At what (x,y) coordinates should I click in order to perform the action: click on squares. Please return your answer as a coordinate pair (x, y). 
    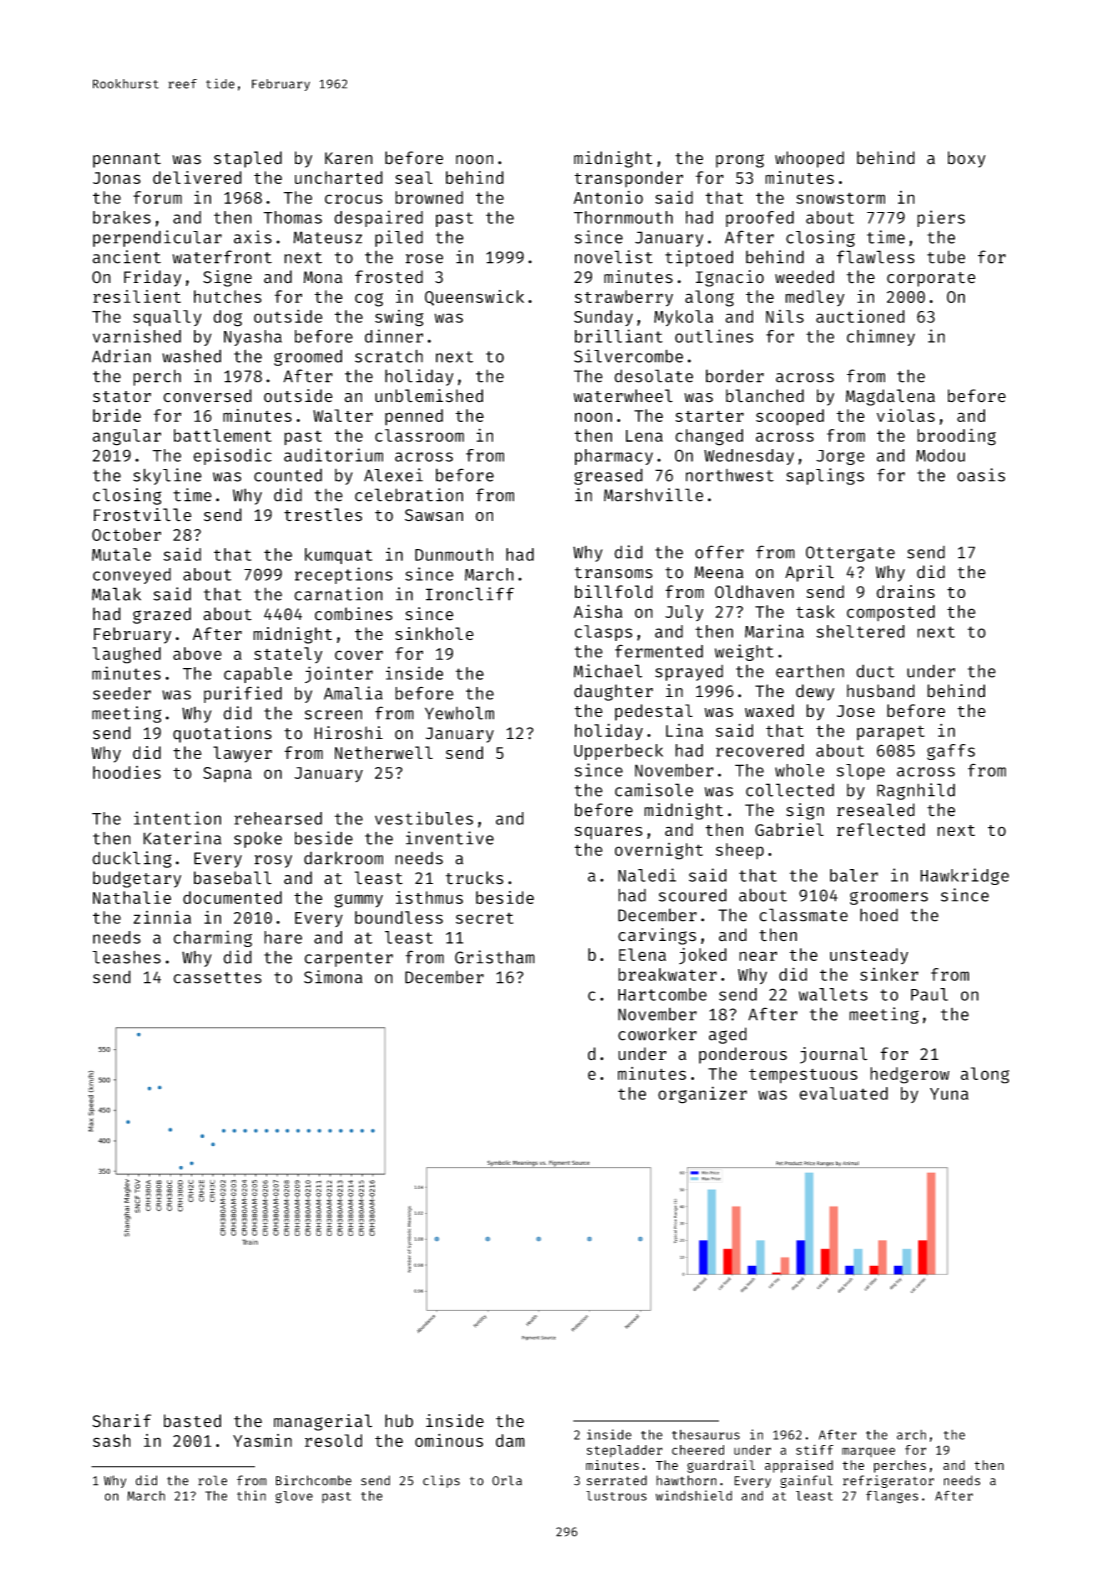
    Looking at the image, I should click on (609, 833).
